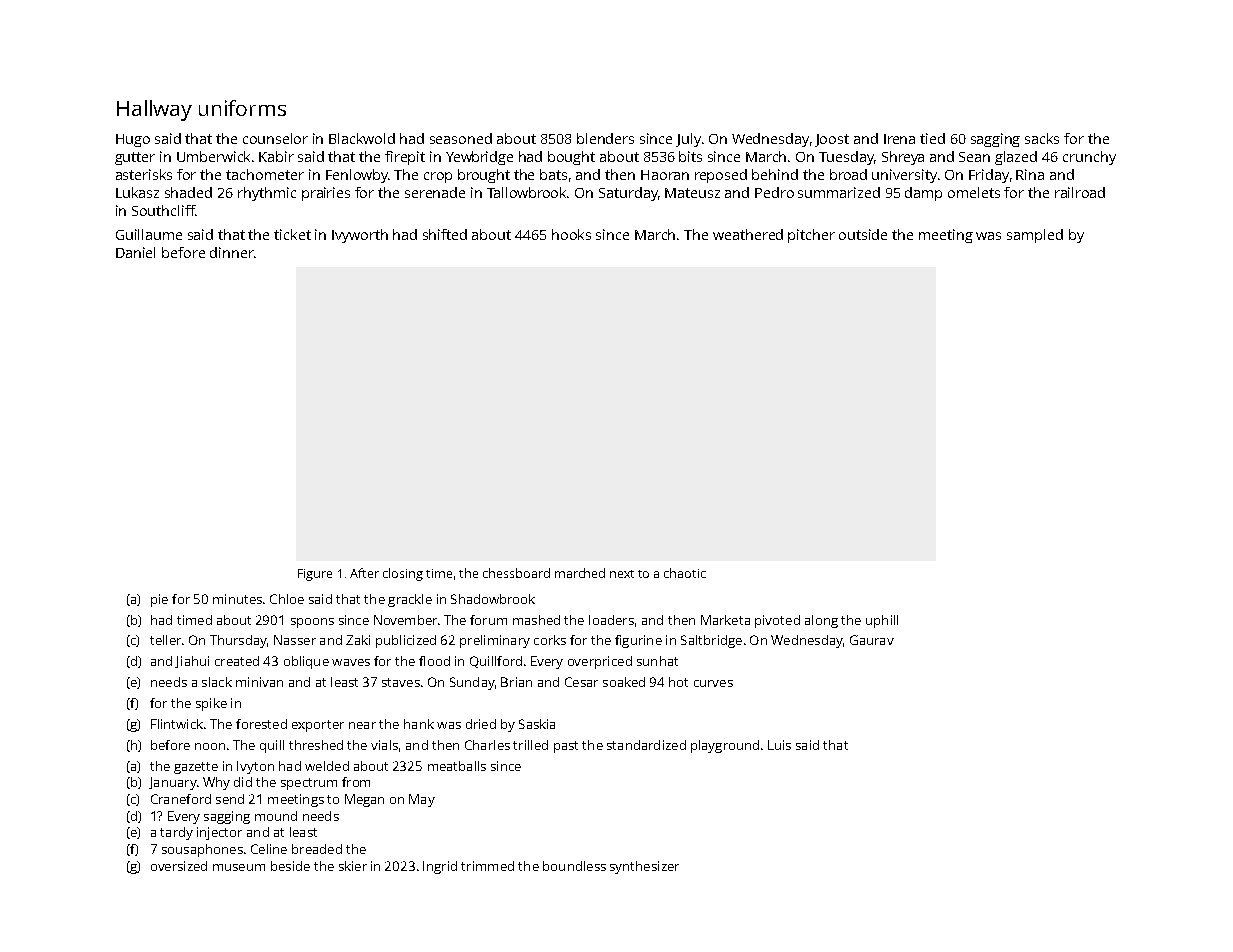 This page has width=1233, height=952. What do you see at coordinates (821, 621) in the page?
I see `along` at bounding box center [821, 621].
